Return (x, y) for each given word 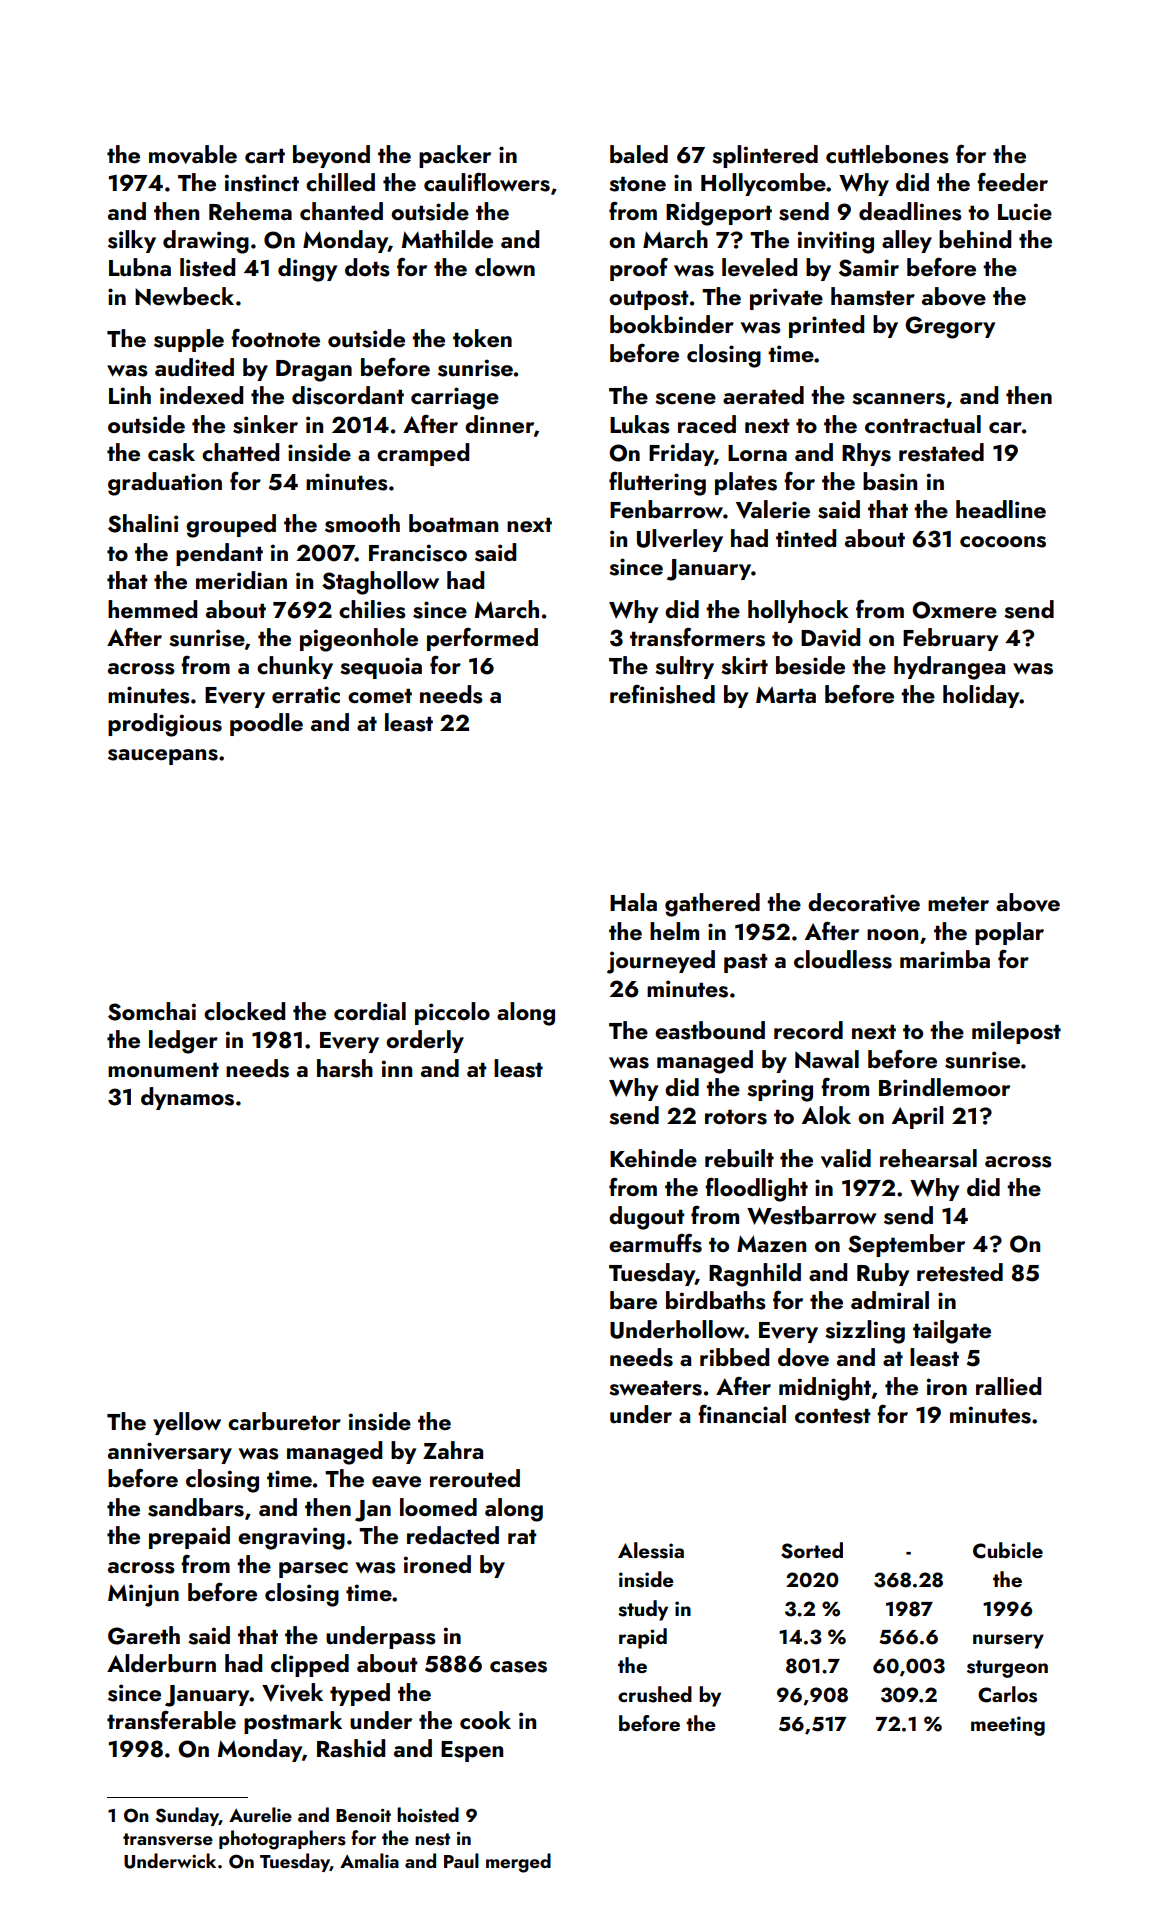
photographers (282, 1840)
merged (518, 1863)
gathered (712, 905)
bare (633, 1300)
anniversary (170, 1453)
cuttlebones (887, 154)
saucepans (163, 757)
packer (455, 156)
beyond (331, 156)
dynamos (187, 1098)
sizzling (865, 1332)
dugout (647, 1218)
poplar (1009, 933)
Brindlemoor (944, 1087)
